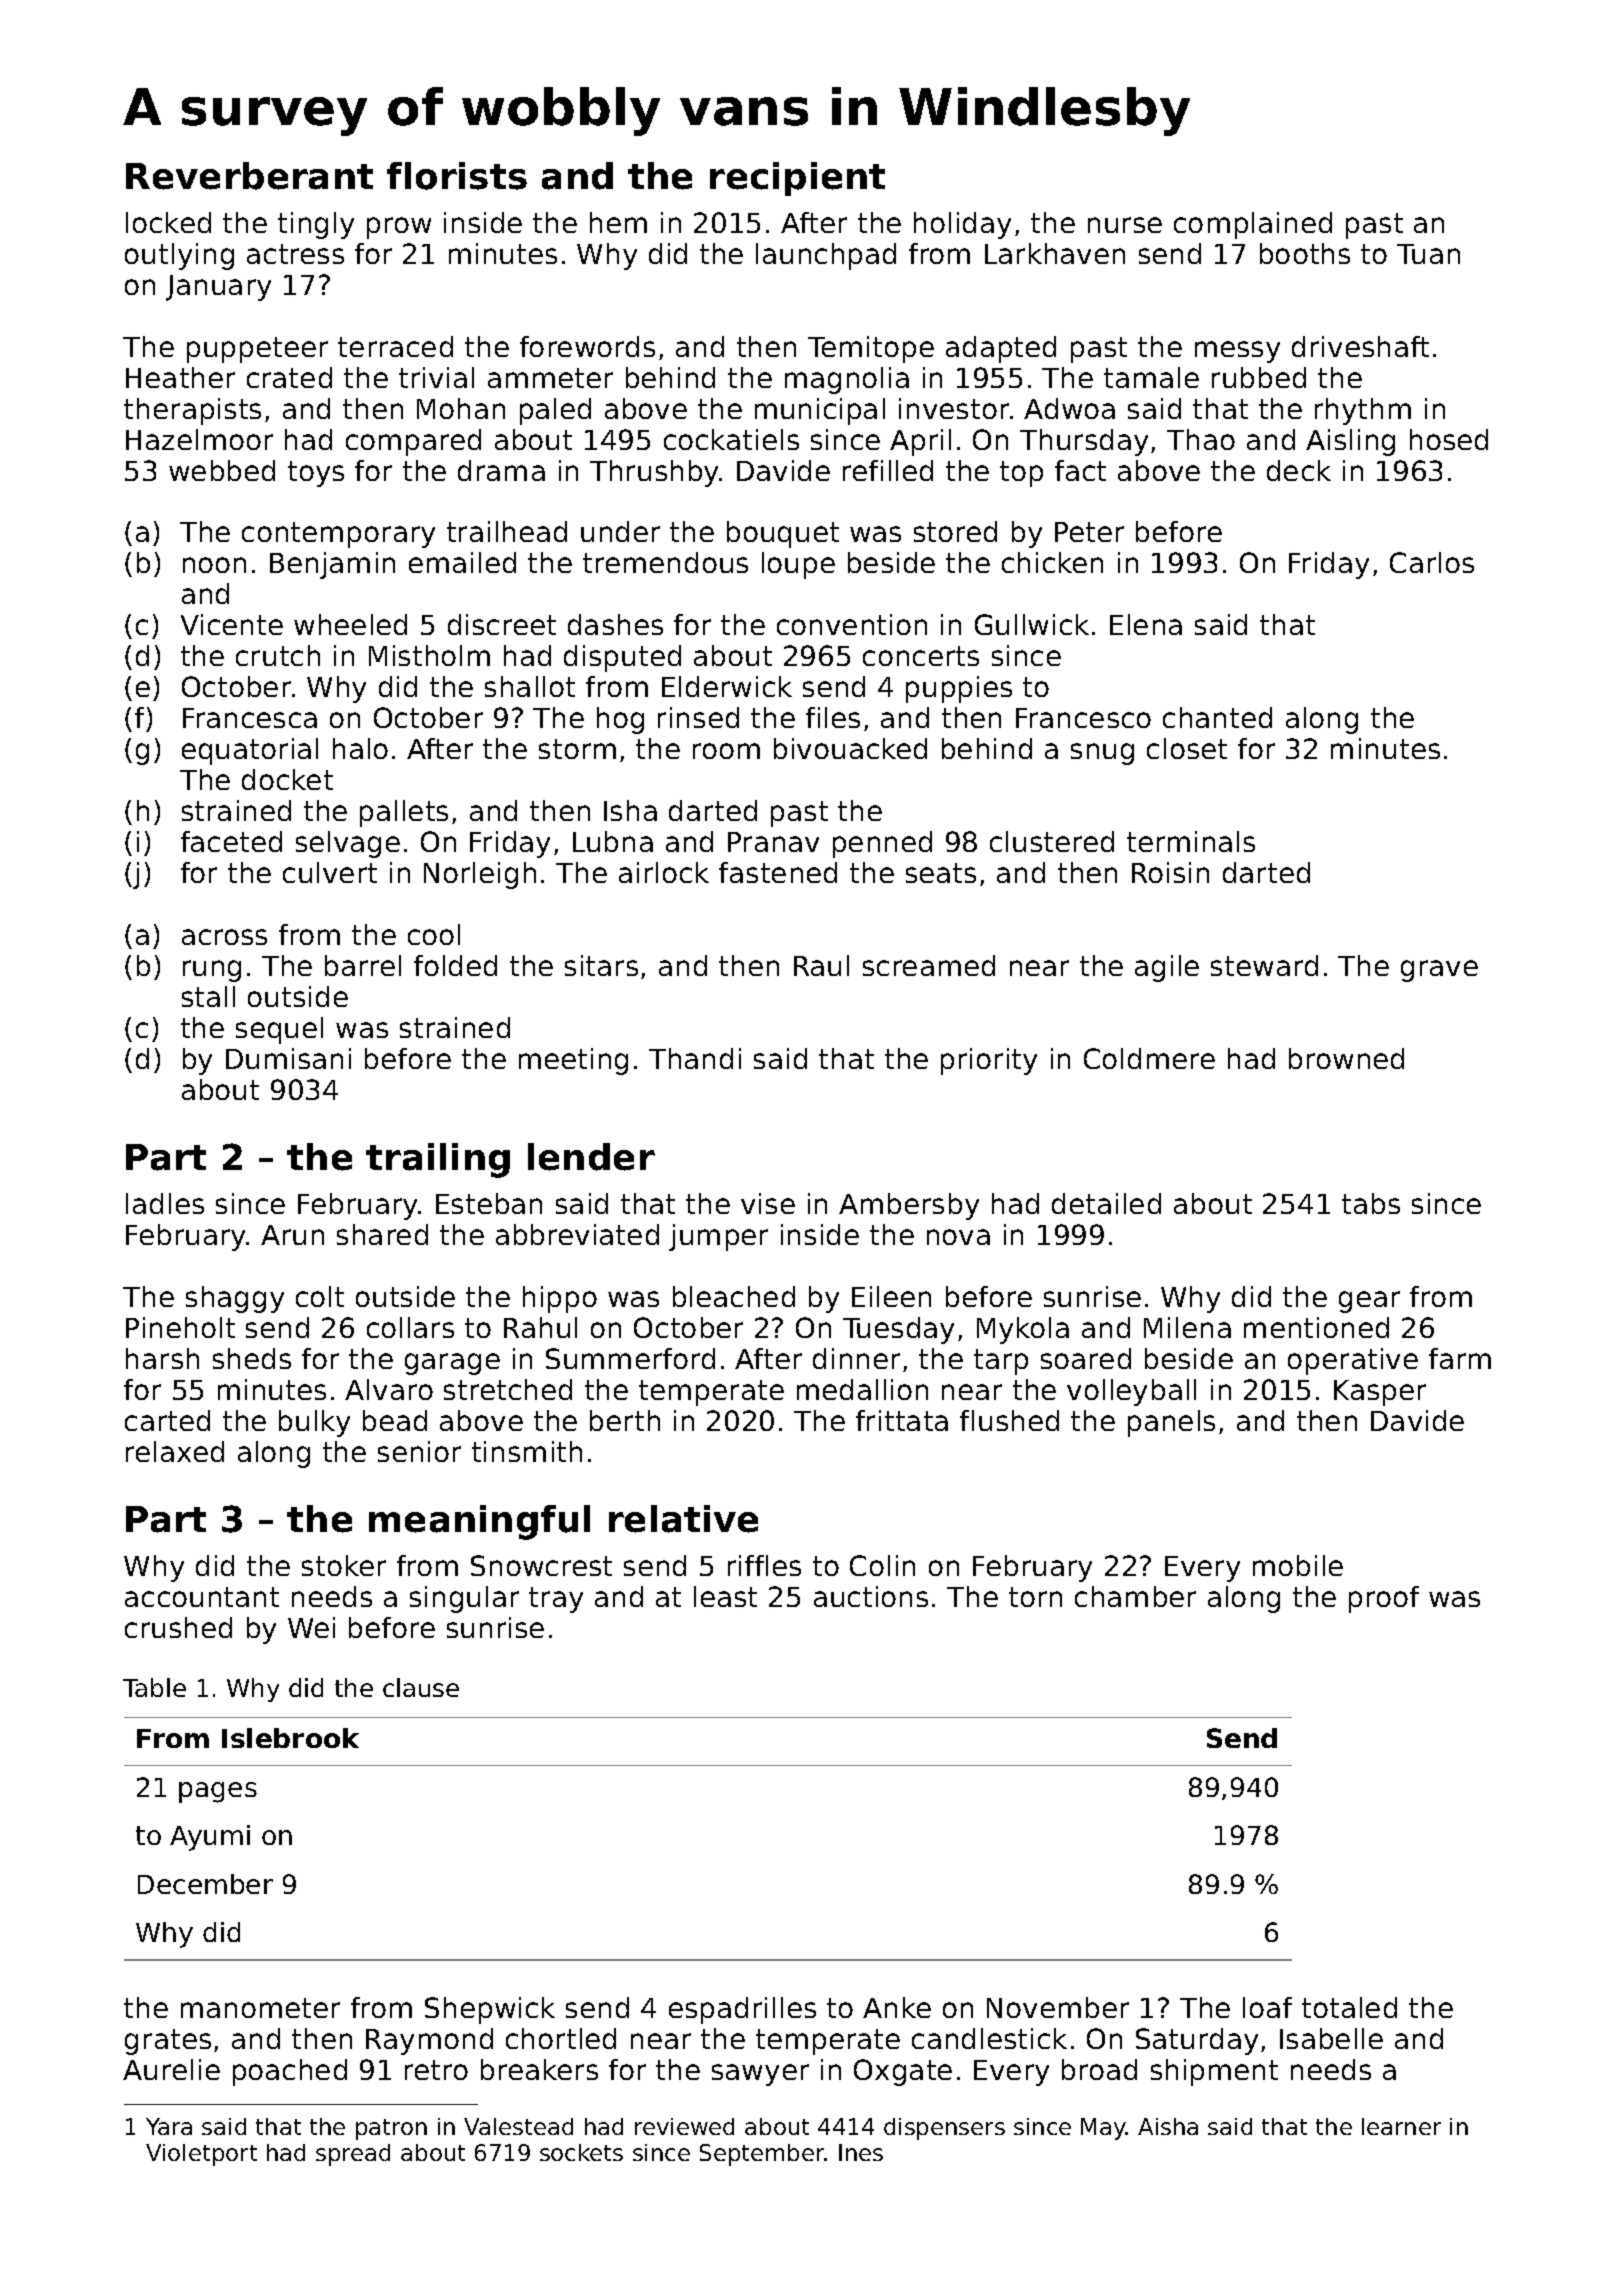  I want to click on grates, so click(168, 2042).
